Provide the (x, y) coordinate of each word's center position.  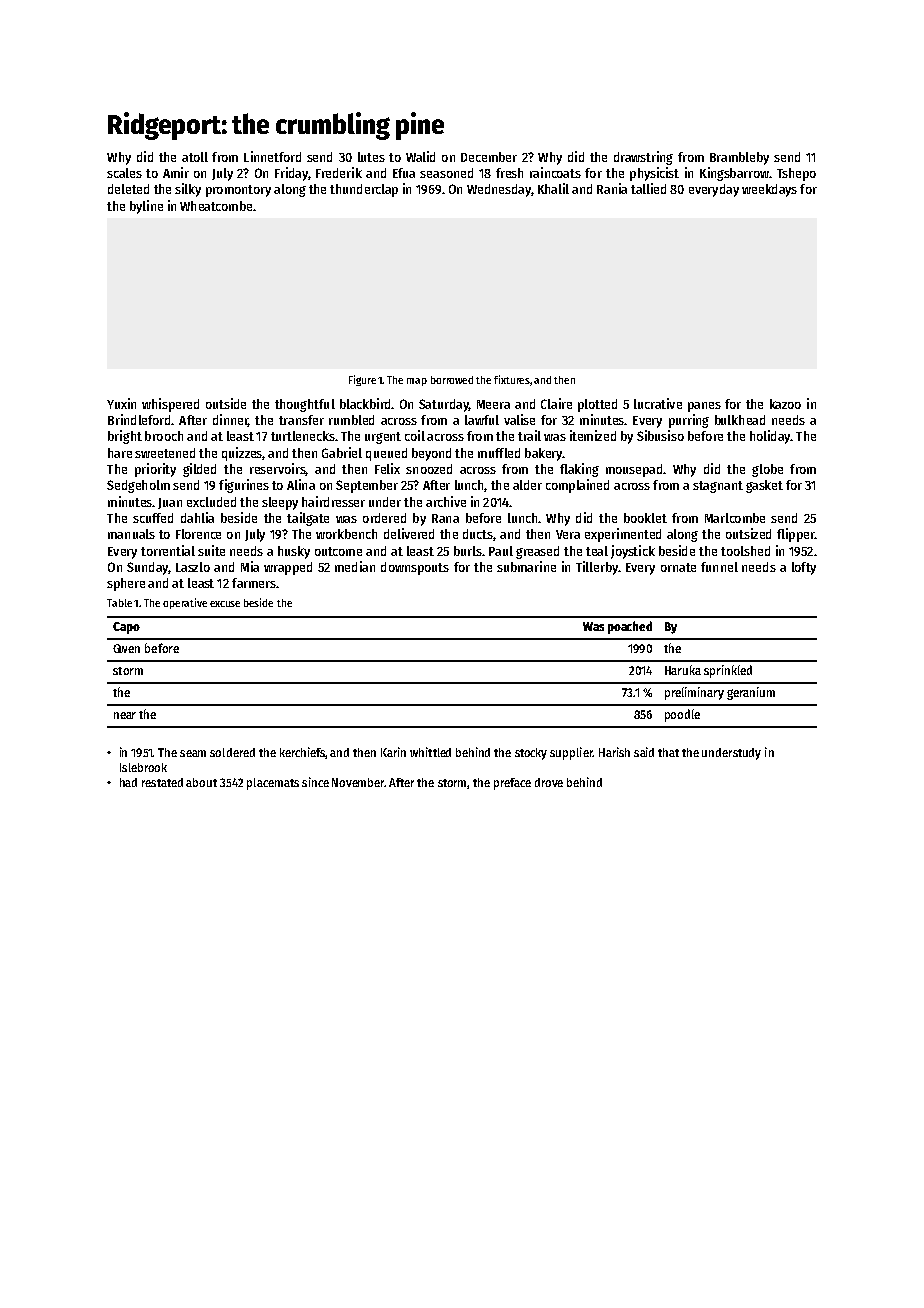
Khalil (553, 188)
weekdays (769, 190)
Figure (362, 380)
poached (630, 627)
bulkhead (740, 420)
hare (120, 453)
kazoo (785, 404)
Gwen (126, 648)
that (668, 752)
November (358, 782)
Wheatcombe (216, 206)
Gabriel (342, 452)
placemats (273, 784)
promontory (238, 191)
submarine (526, 566)
